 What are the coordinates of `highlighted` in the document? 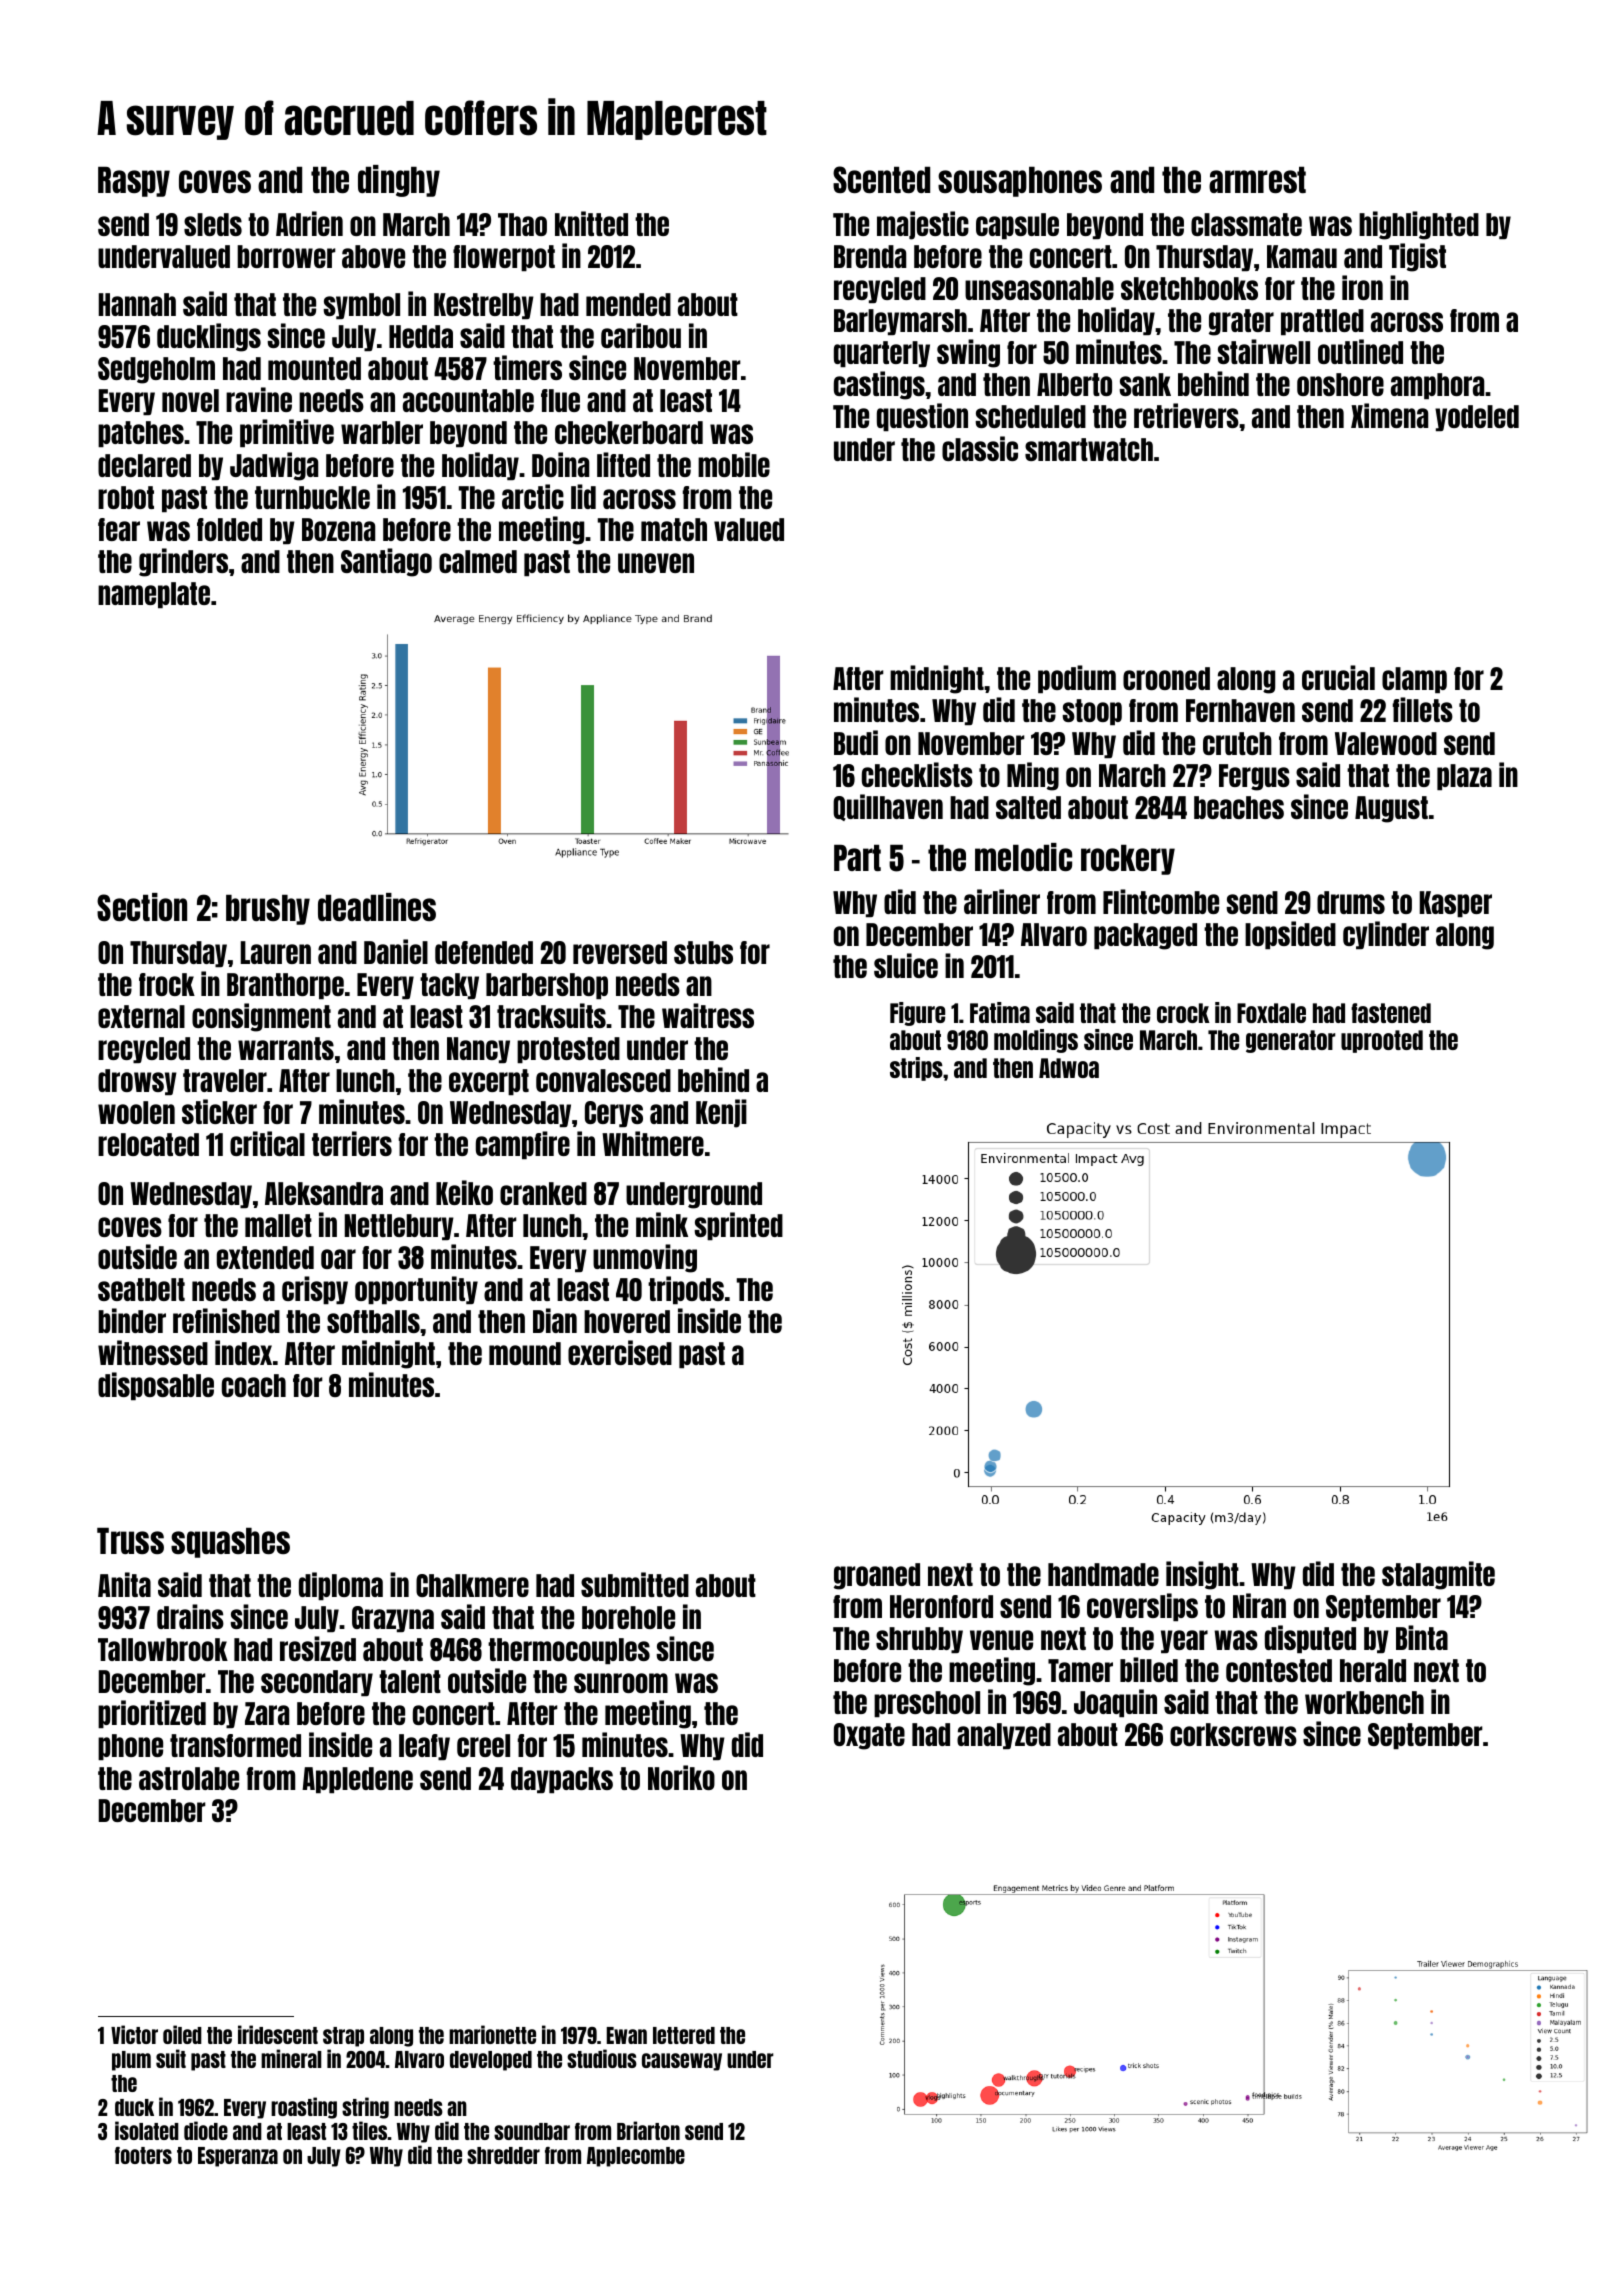 It's located at (1419, 225).
